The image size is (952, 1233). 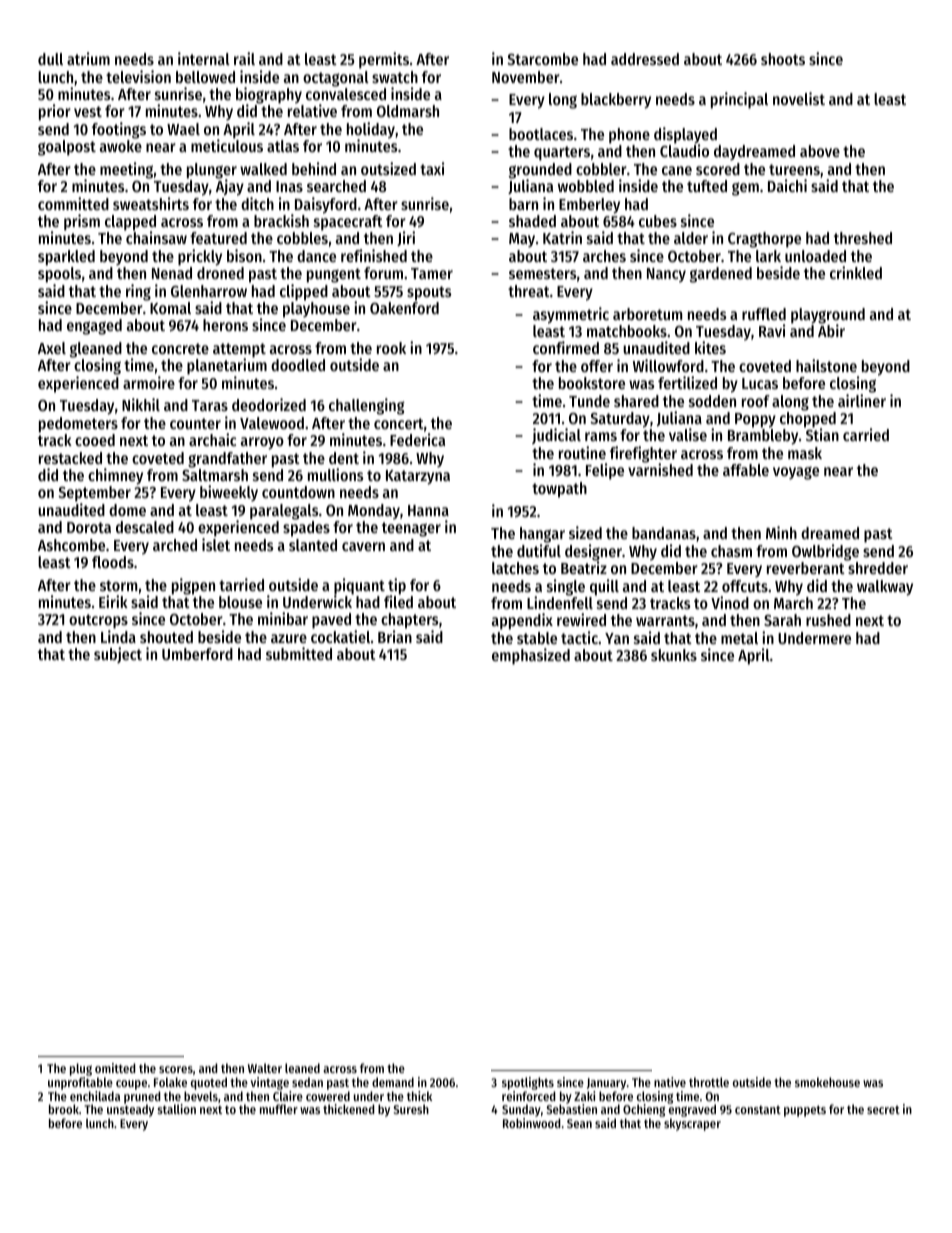 I want to click on playground, so click(x=828, y=316).
